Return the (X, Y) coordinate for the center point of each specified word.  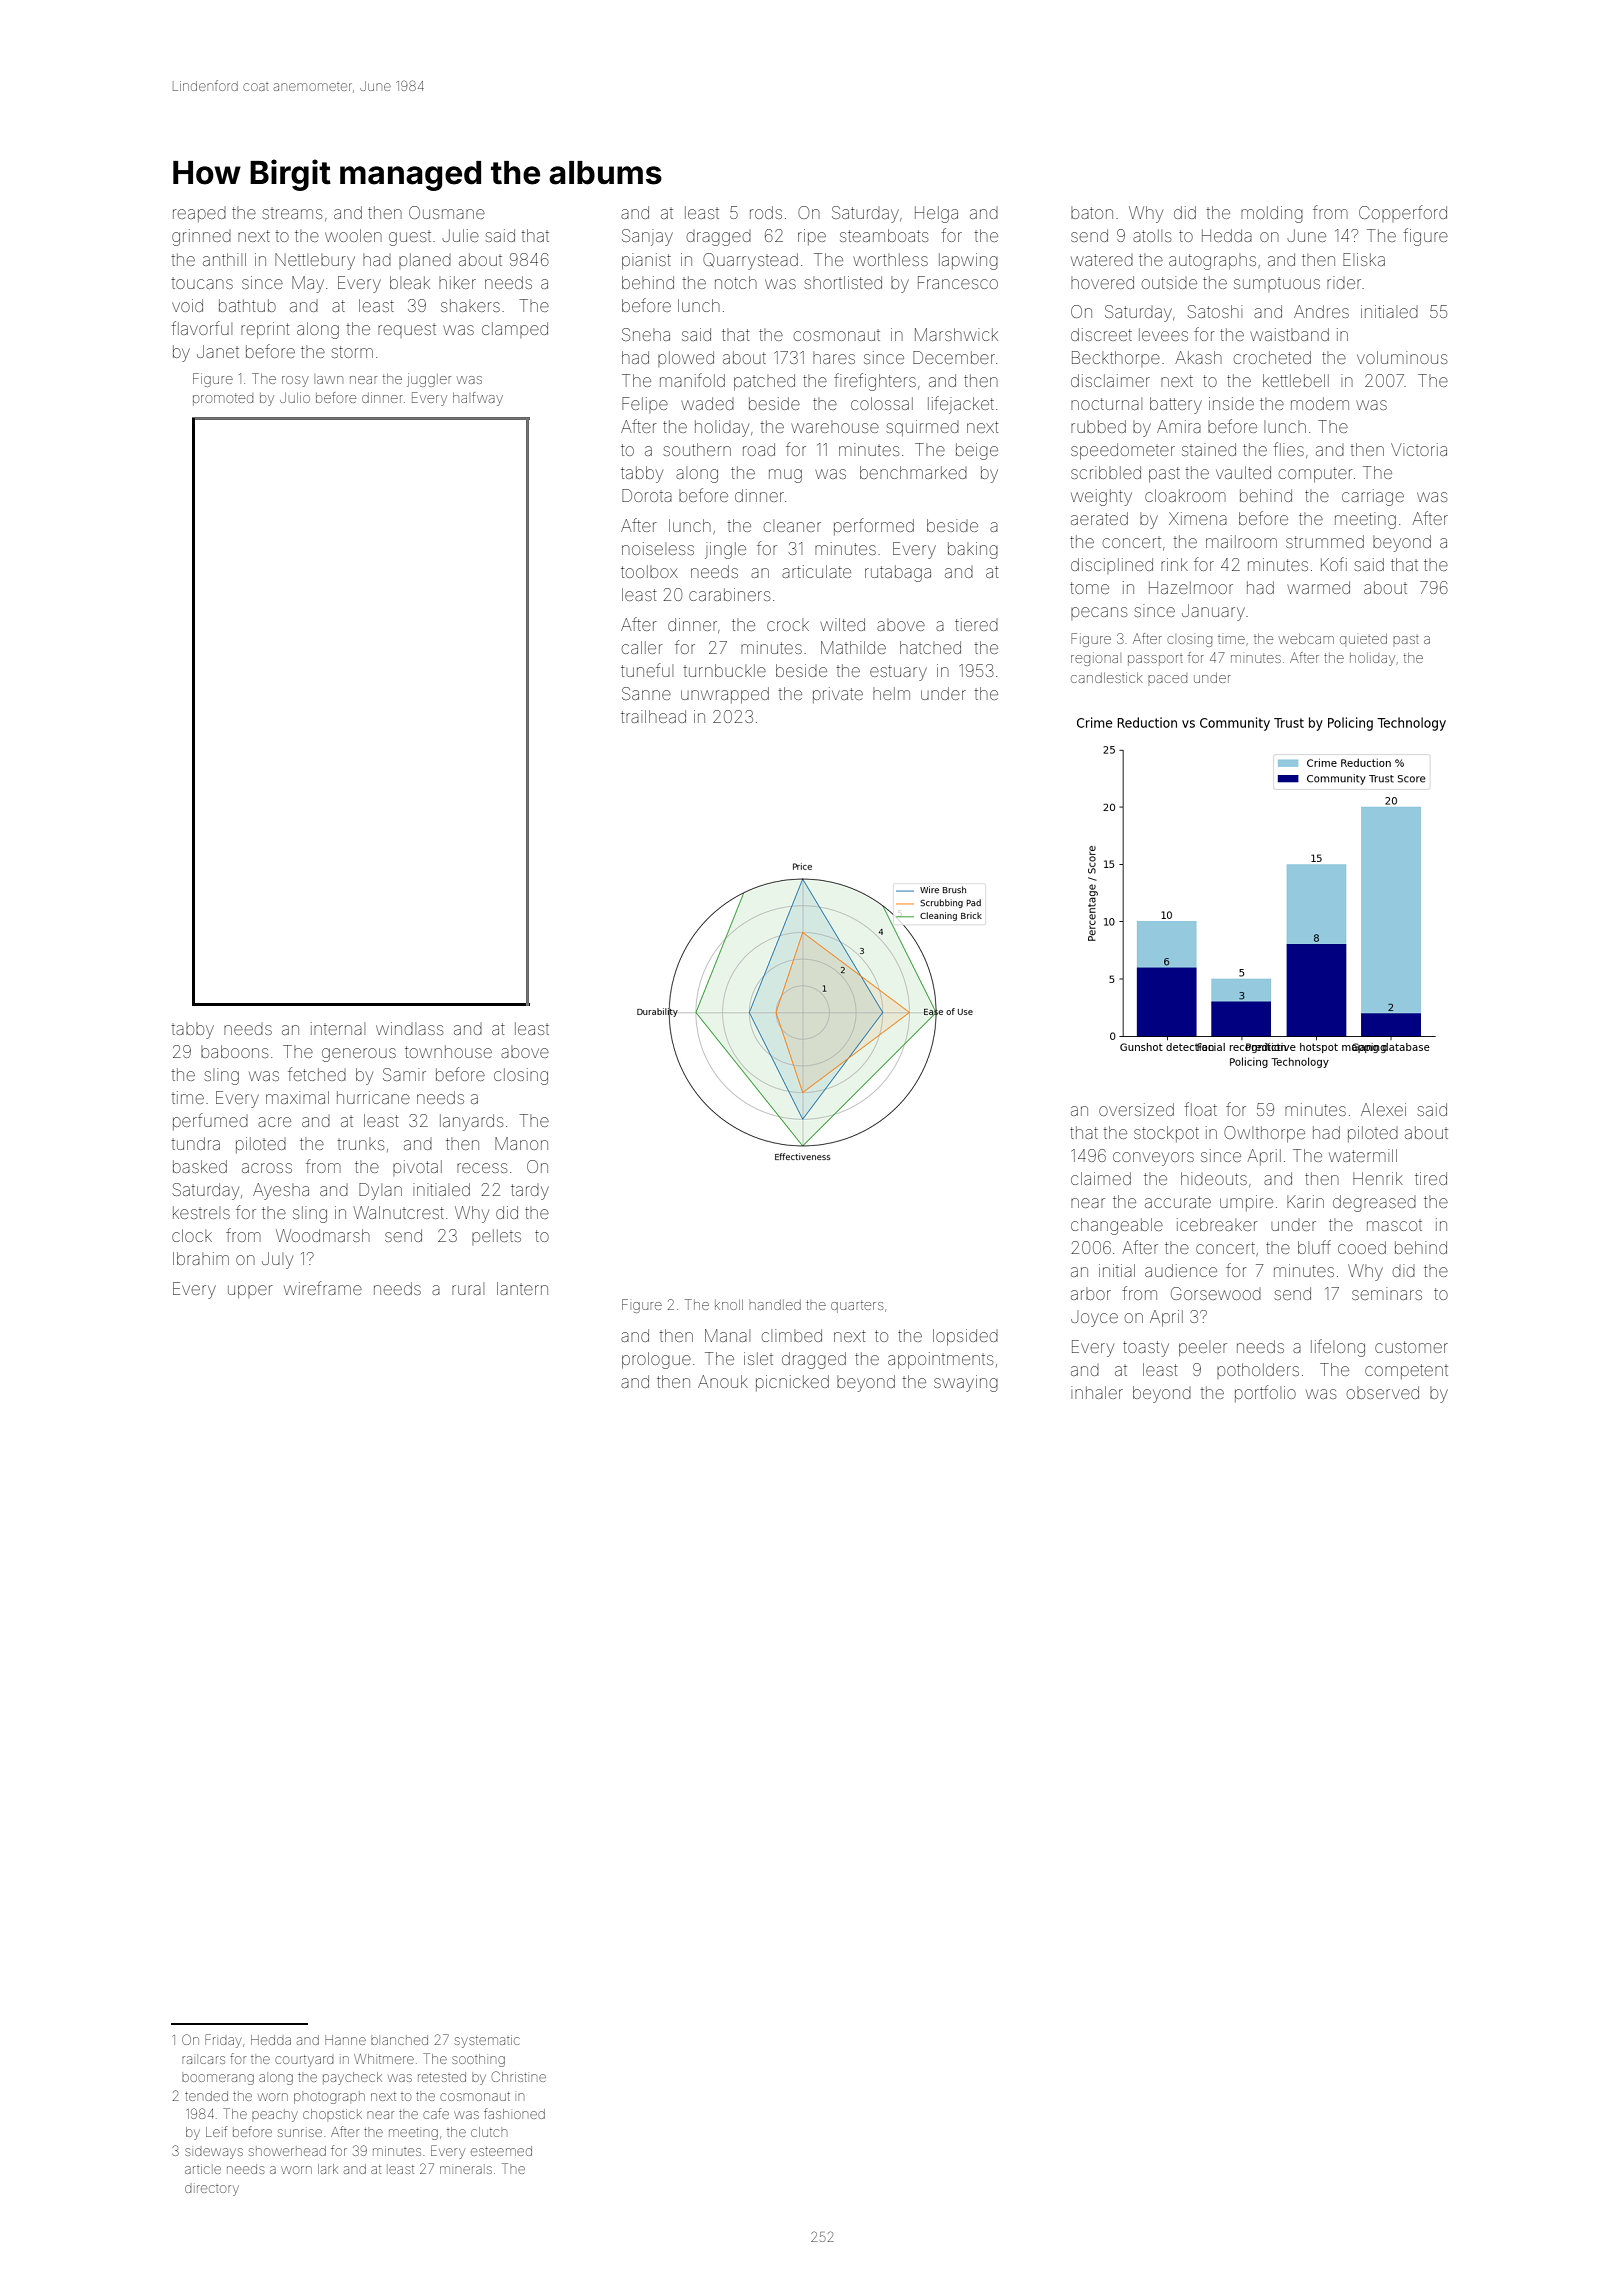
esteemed (501, 2151)
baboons (234, 1051)
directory (212, 2190)
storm (352, 352)
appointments (940, 1360)
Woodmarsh (323, 1235)
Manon (521, 1143)
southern (697, 449)
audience (1181, 1270)
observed (1383, 1392)
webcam (1306, 639)
